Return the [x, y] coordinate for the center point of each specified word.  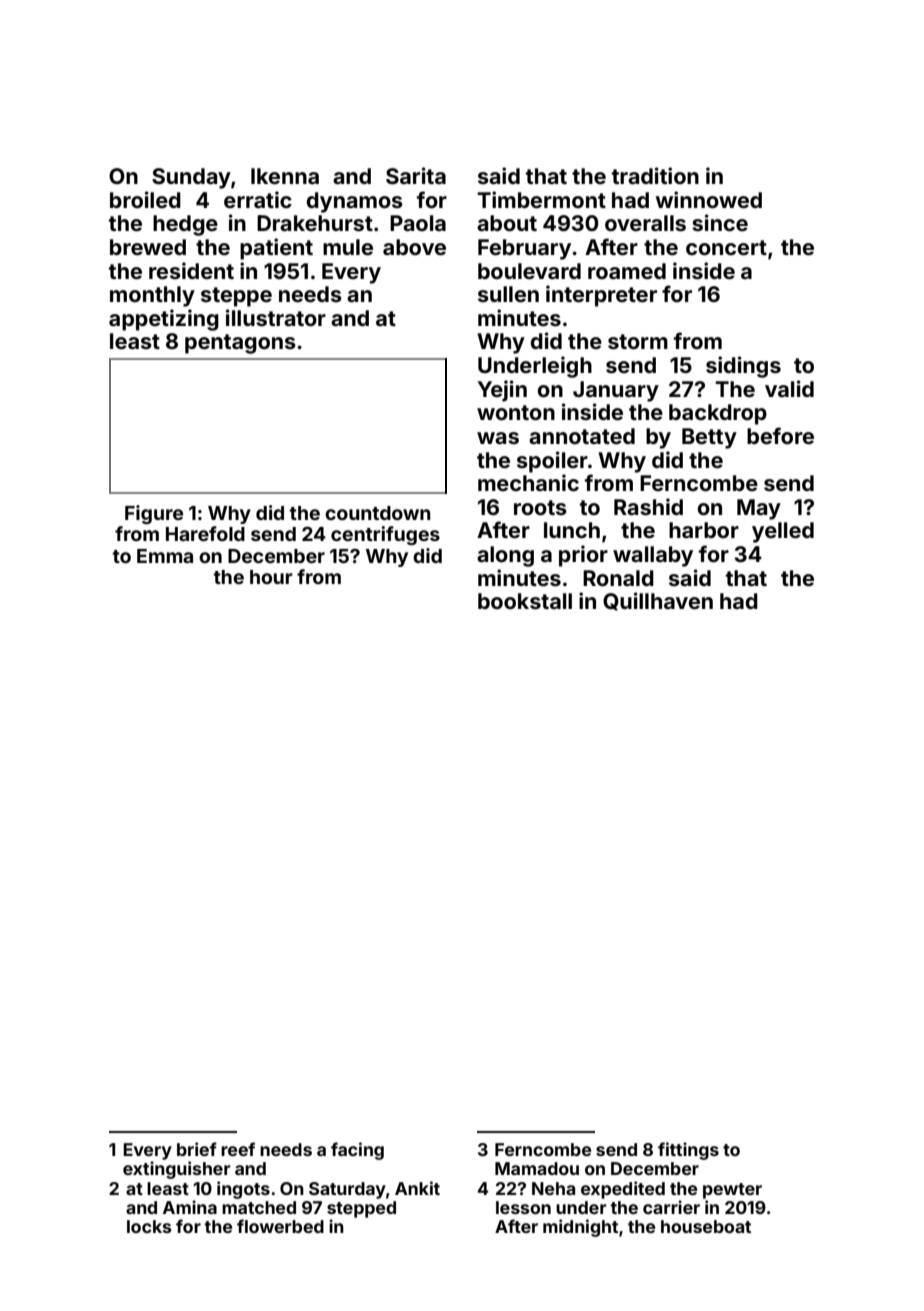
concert [726, 247]
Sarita [416, 176]
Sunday [191, 178]
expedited [623, 1190]
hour [271, 577]
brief [197, 1149]
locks [149, 1226]
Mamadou [537, 1168]
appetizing [164, 320]
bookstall [525, 601]
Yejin [502, 391]
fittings [688, 1151]
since [720, 222]
